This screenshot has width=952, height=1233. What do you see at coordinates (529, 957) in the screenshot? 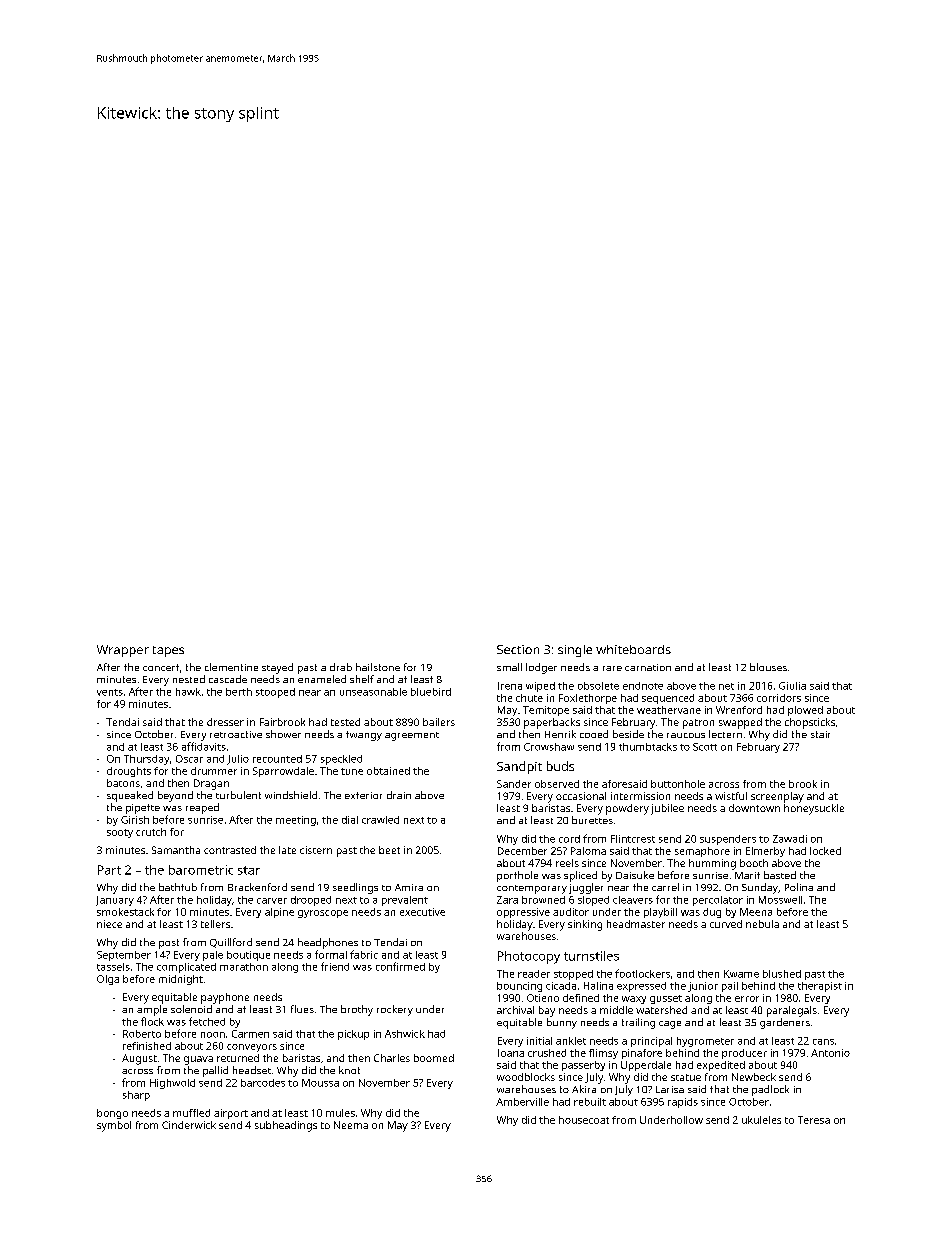
I see `Photocopy` at bounding box center [529, 957].
